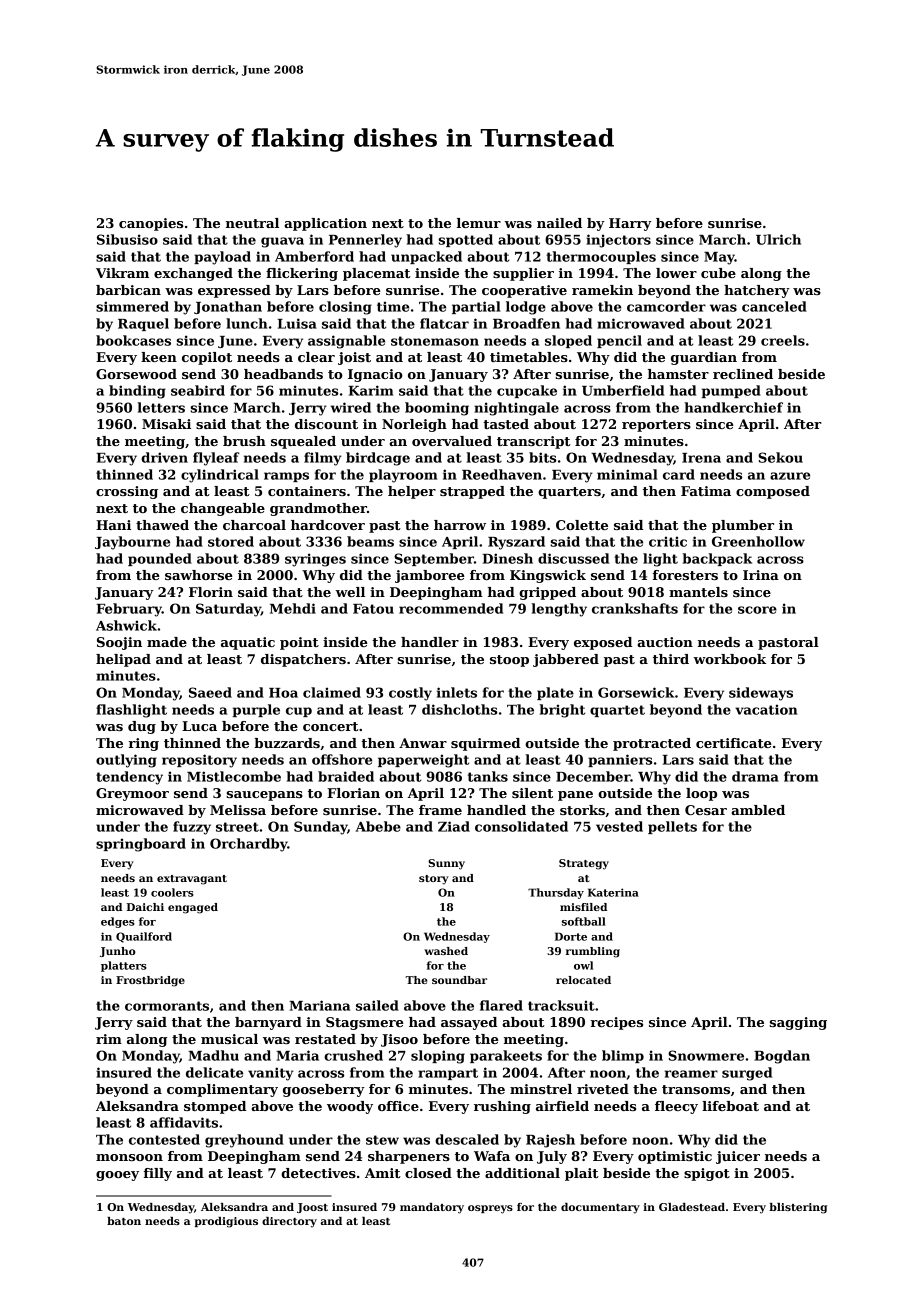 The image size is (924, 1308). Describe the element at coordinates (129, 778) in the document. I see `tendency` at that location.
